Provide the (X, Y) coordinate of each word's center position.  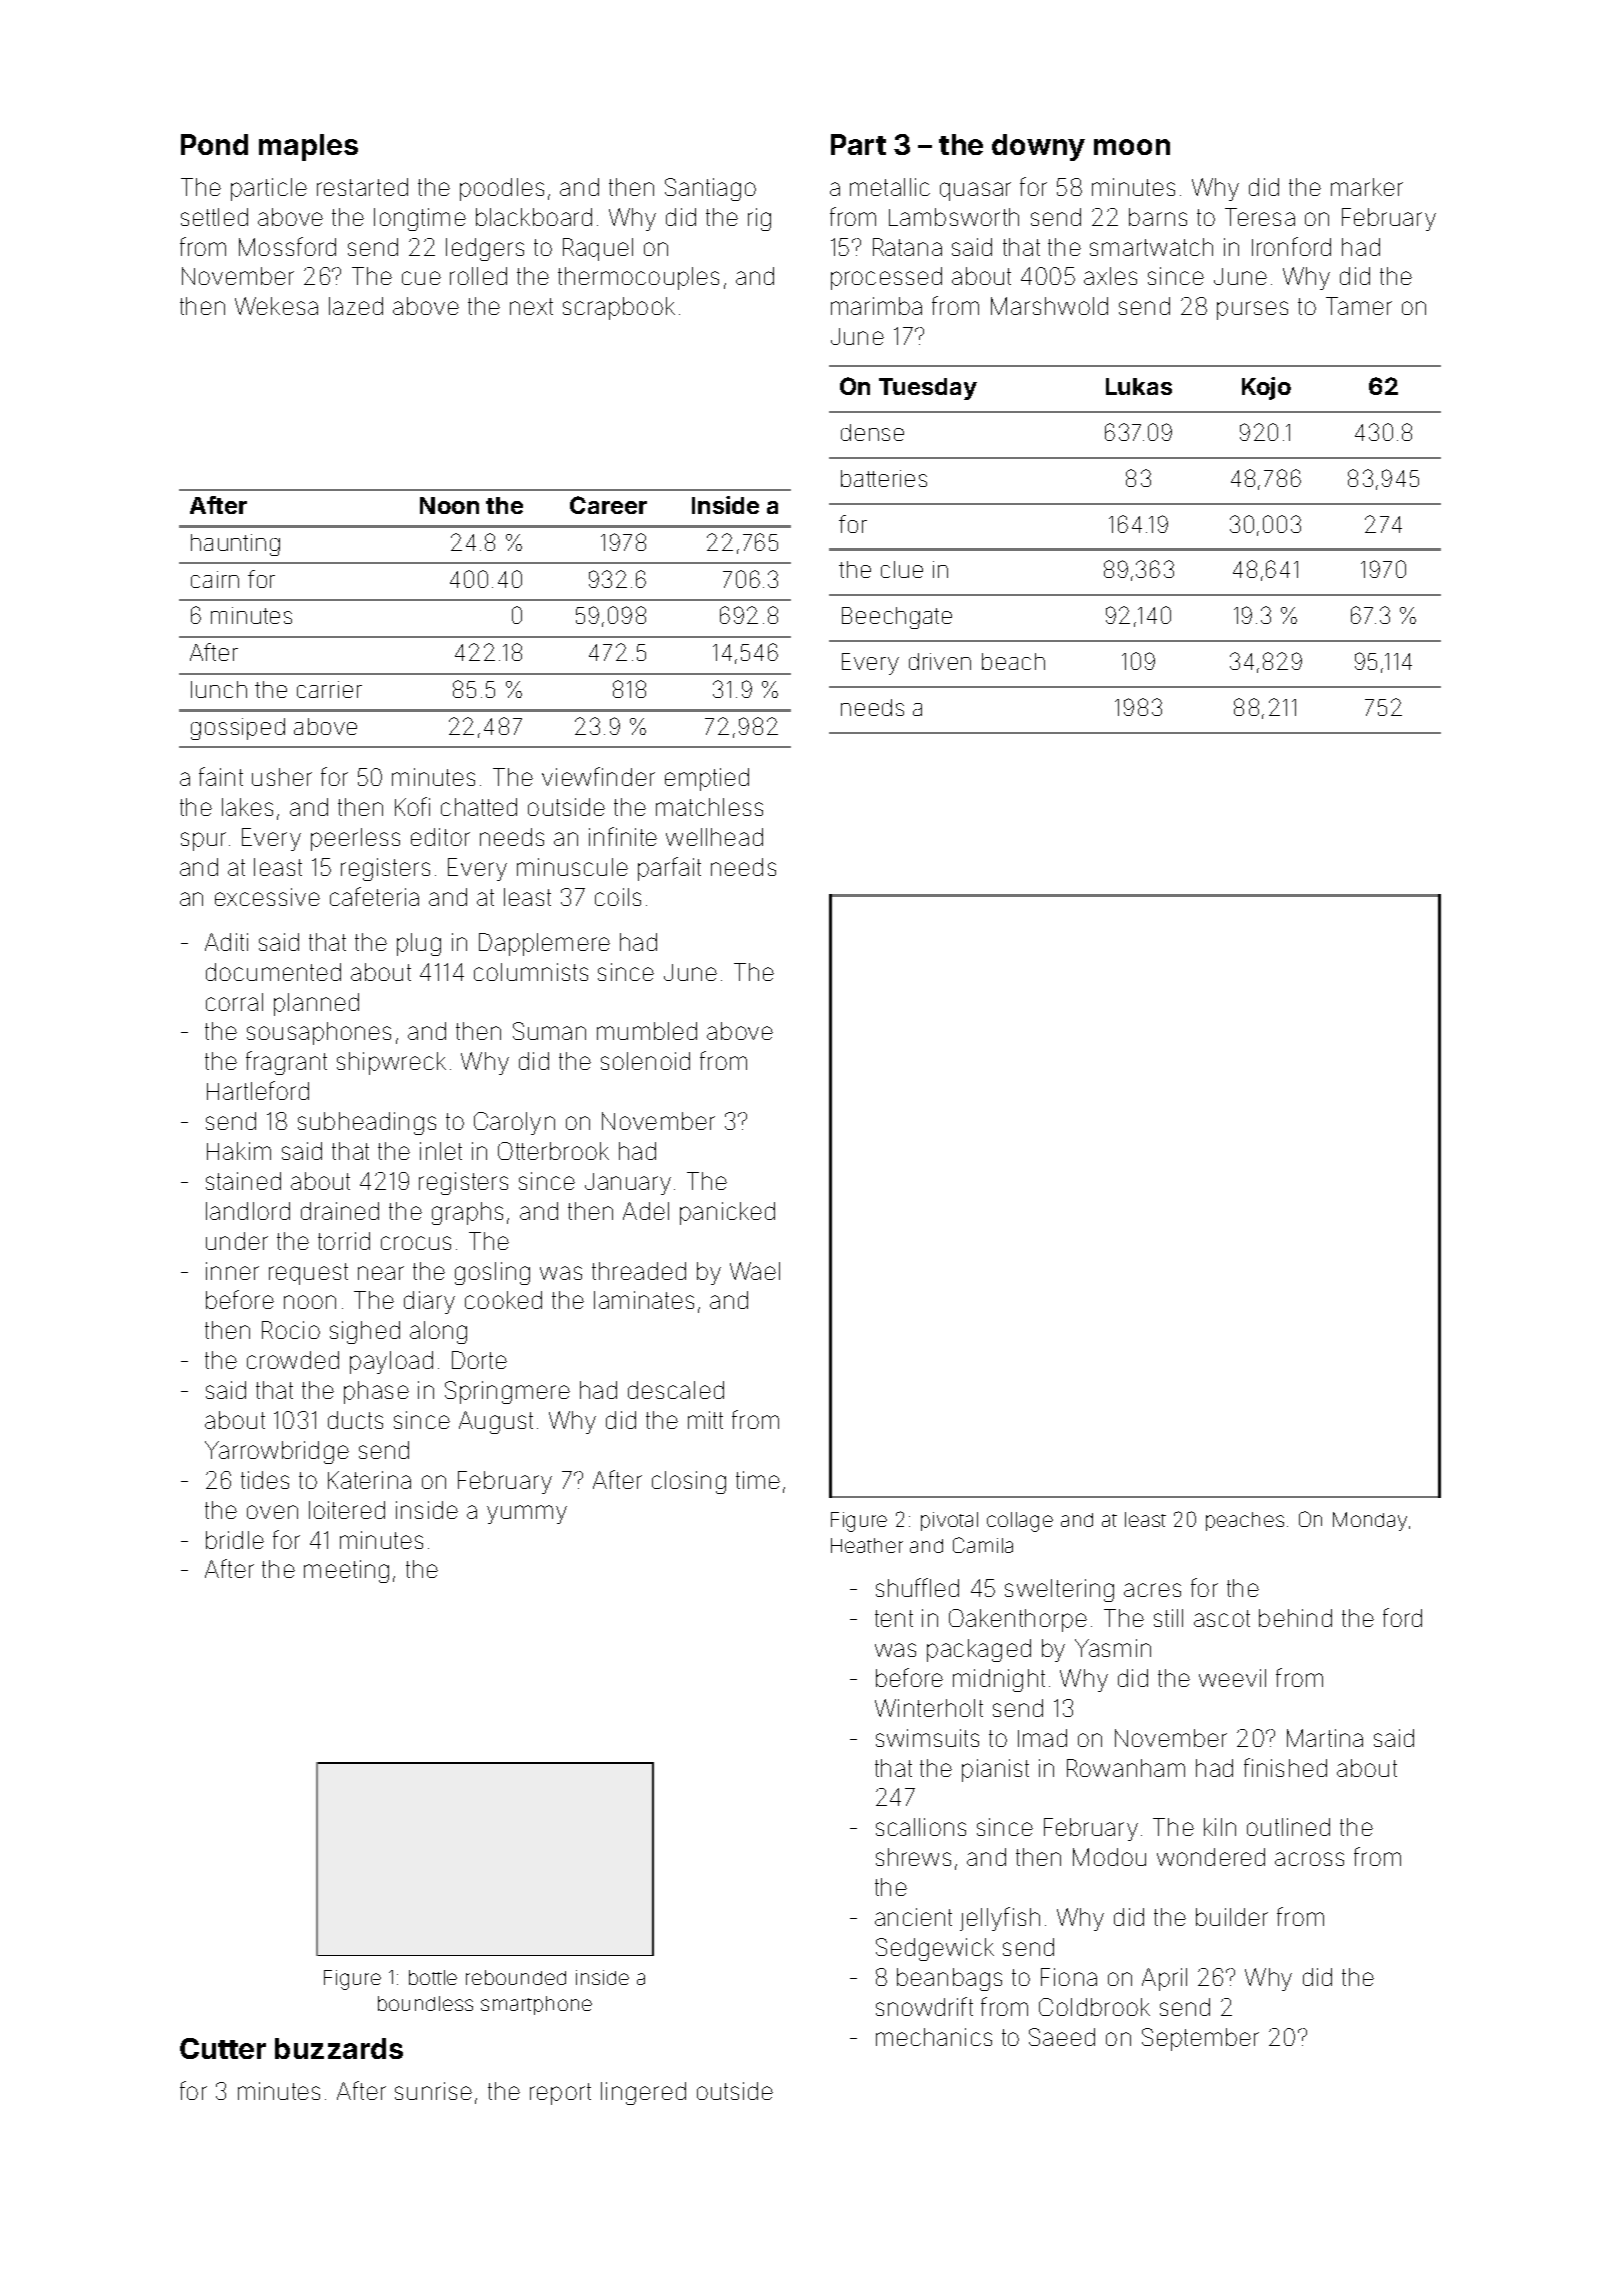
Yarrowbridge (277, 1452)
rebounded (516, 1977)
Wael (755, 1271)
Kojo (1266, 388)
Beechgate (897, 618)
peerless (355, 839)
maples (308, 147)
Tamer (1359, 306)
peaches (1245, 1521)
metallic (890, 187)
